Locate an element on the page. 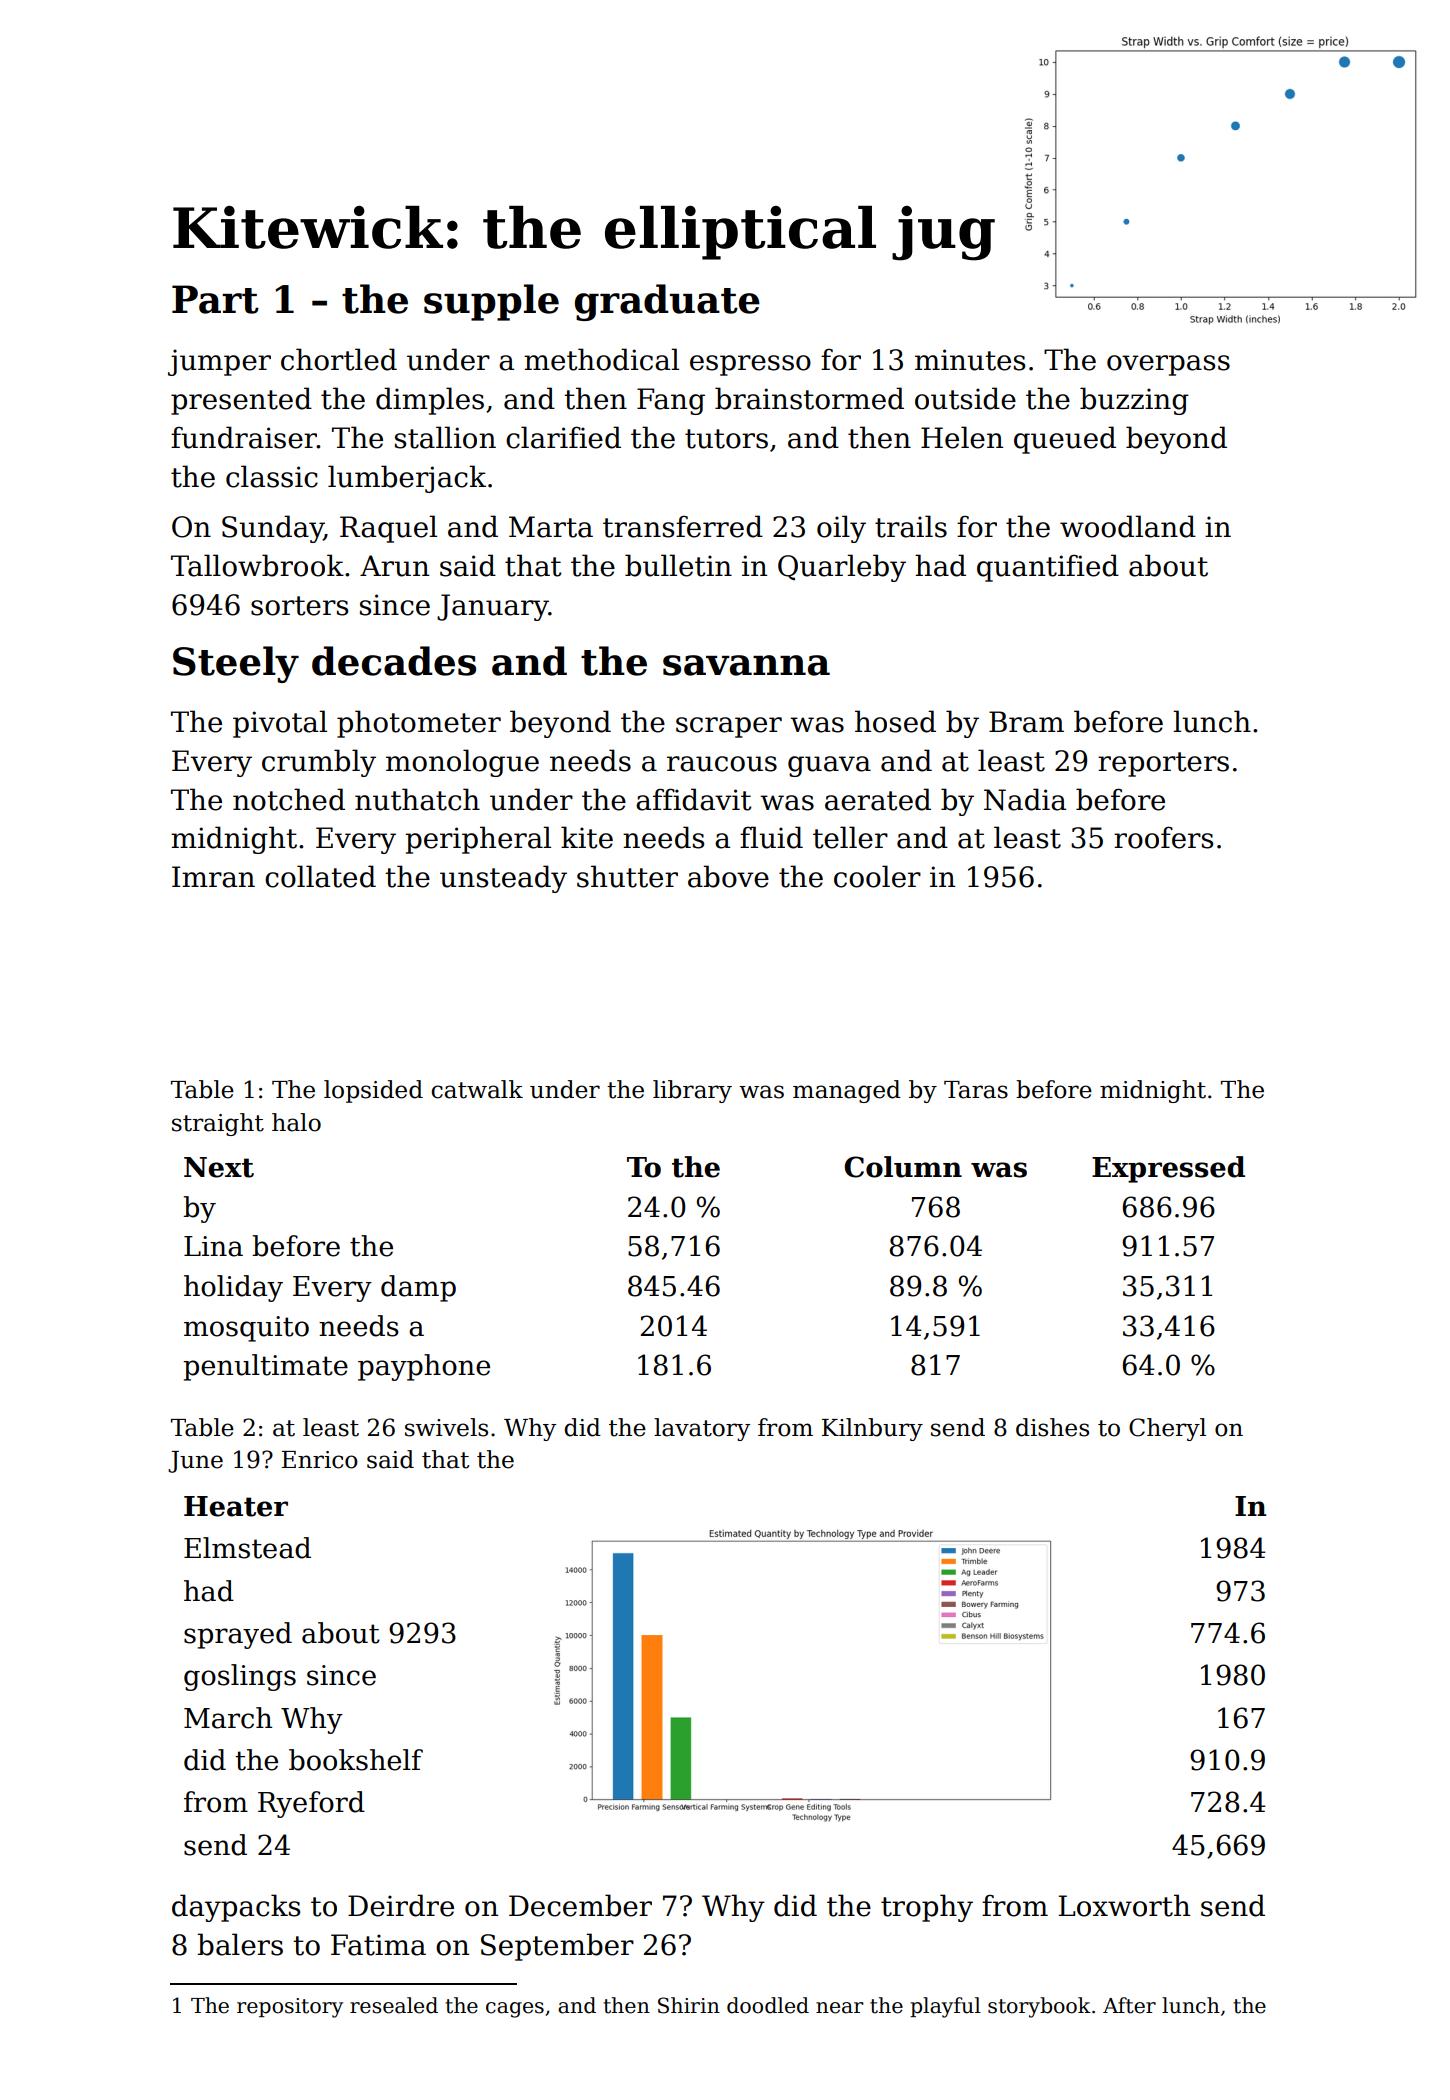  penultimate is located at coordinates (265, 1367).
